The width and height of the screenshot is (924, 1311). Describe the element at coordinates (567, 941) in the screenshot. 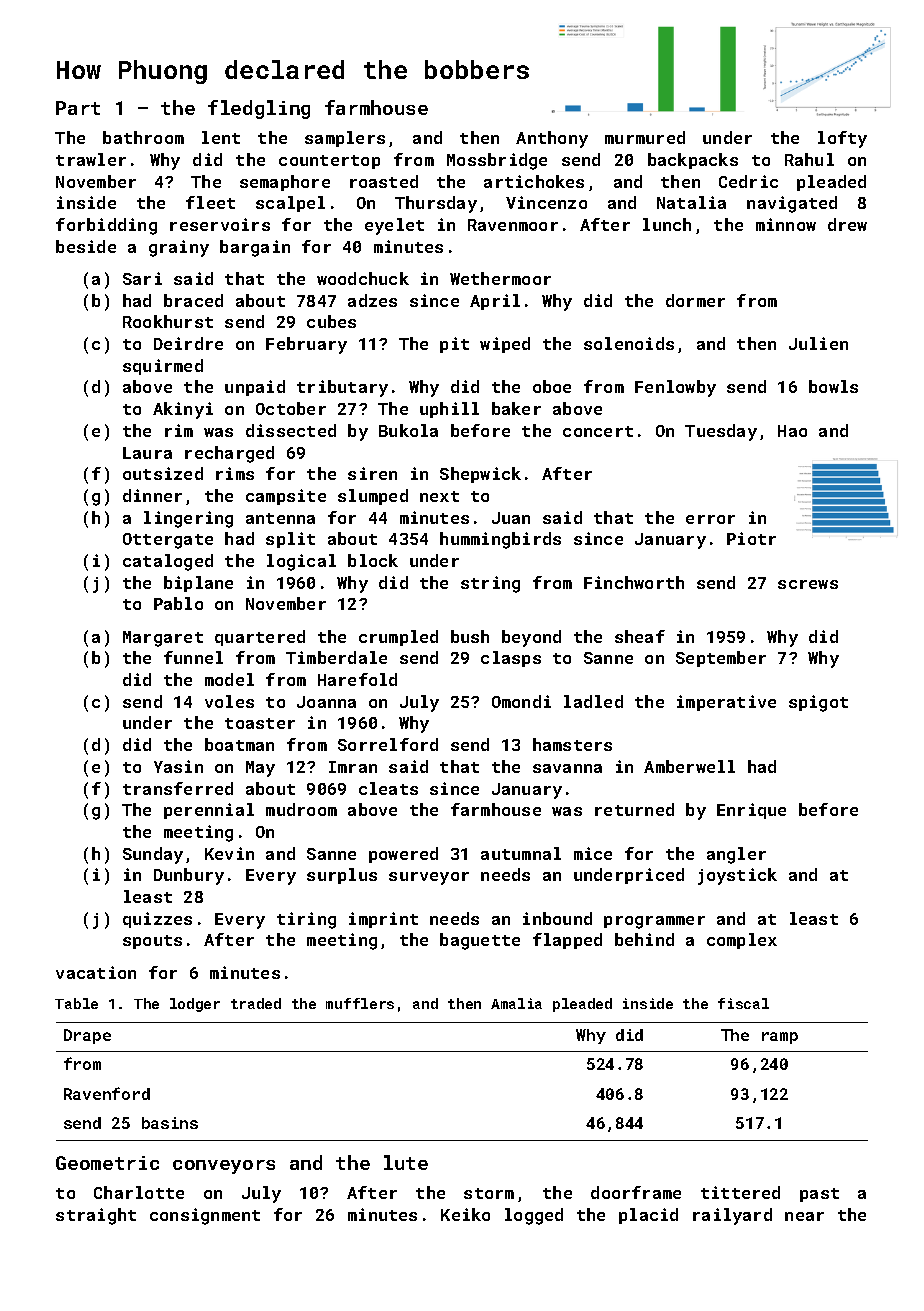

I see `flapped` at that location.
